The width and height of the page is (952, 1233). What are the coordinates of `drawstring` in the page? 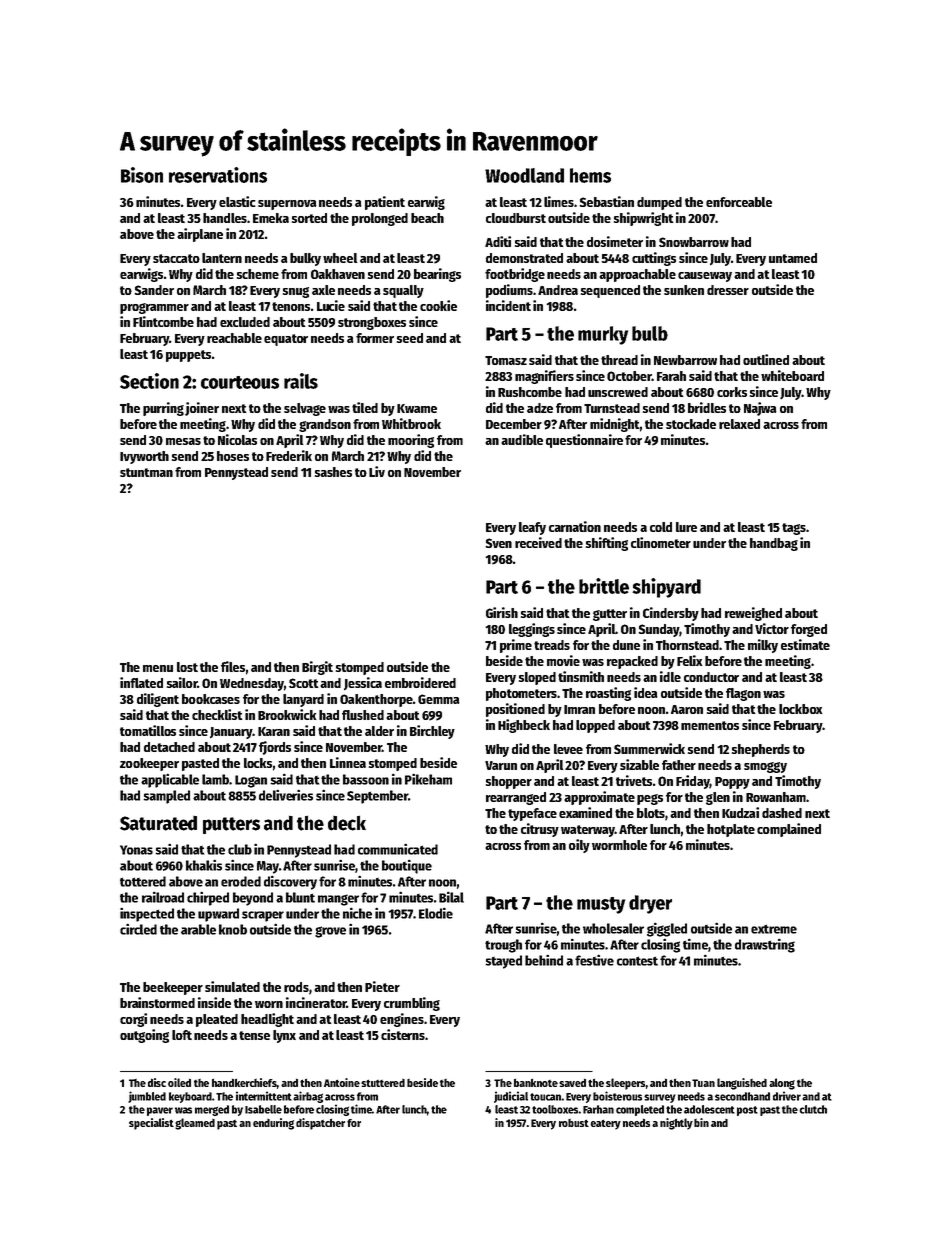 It's located at (765, 945).
